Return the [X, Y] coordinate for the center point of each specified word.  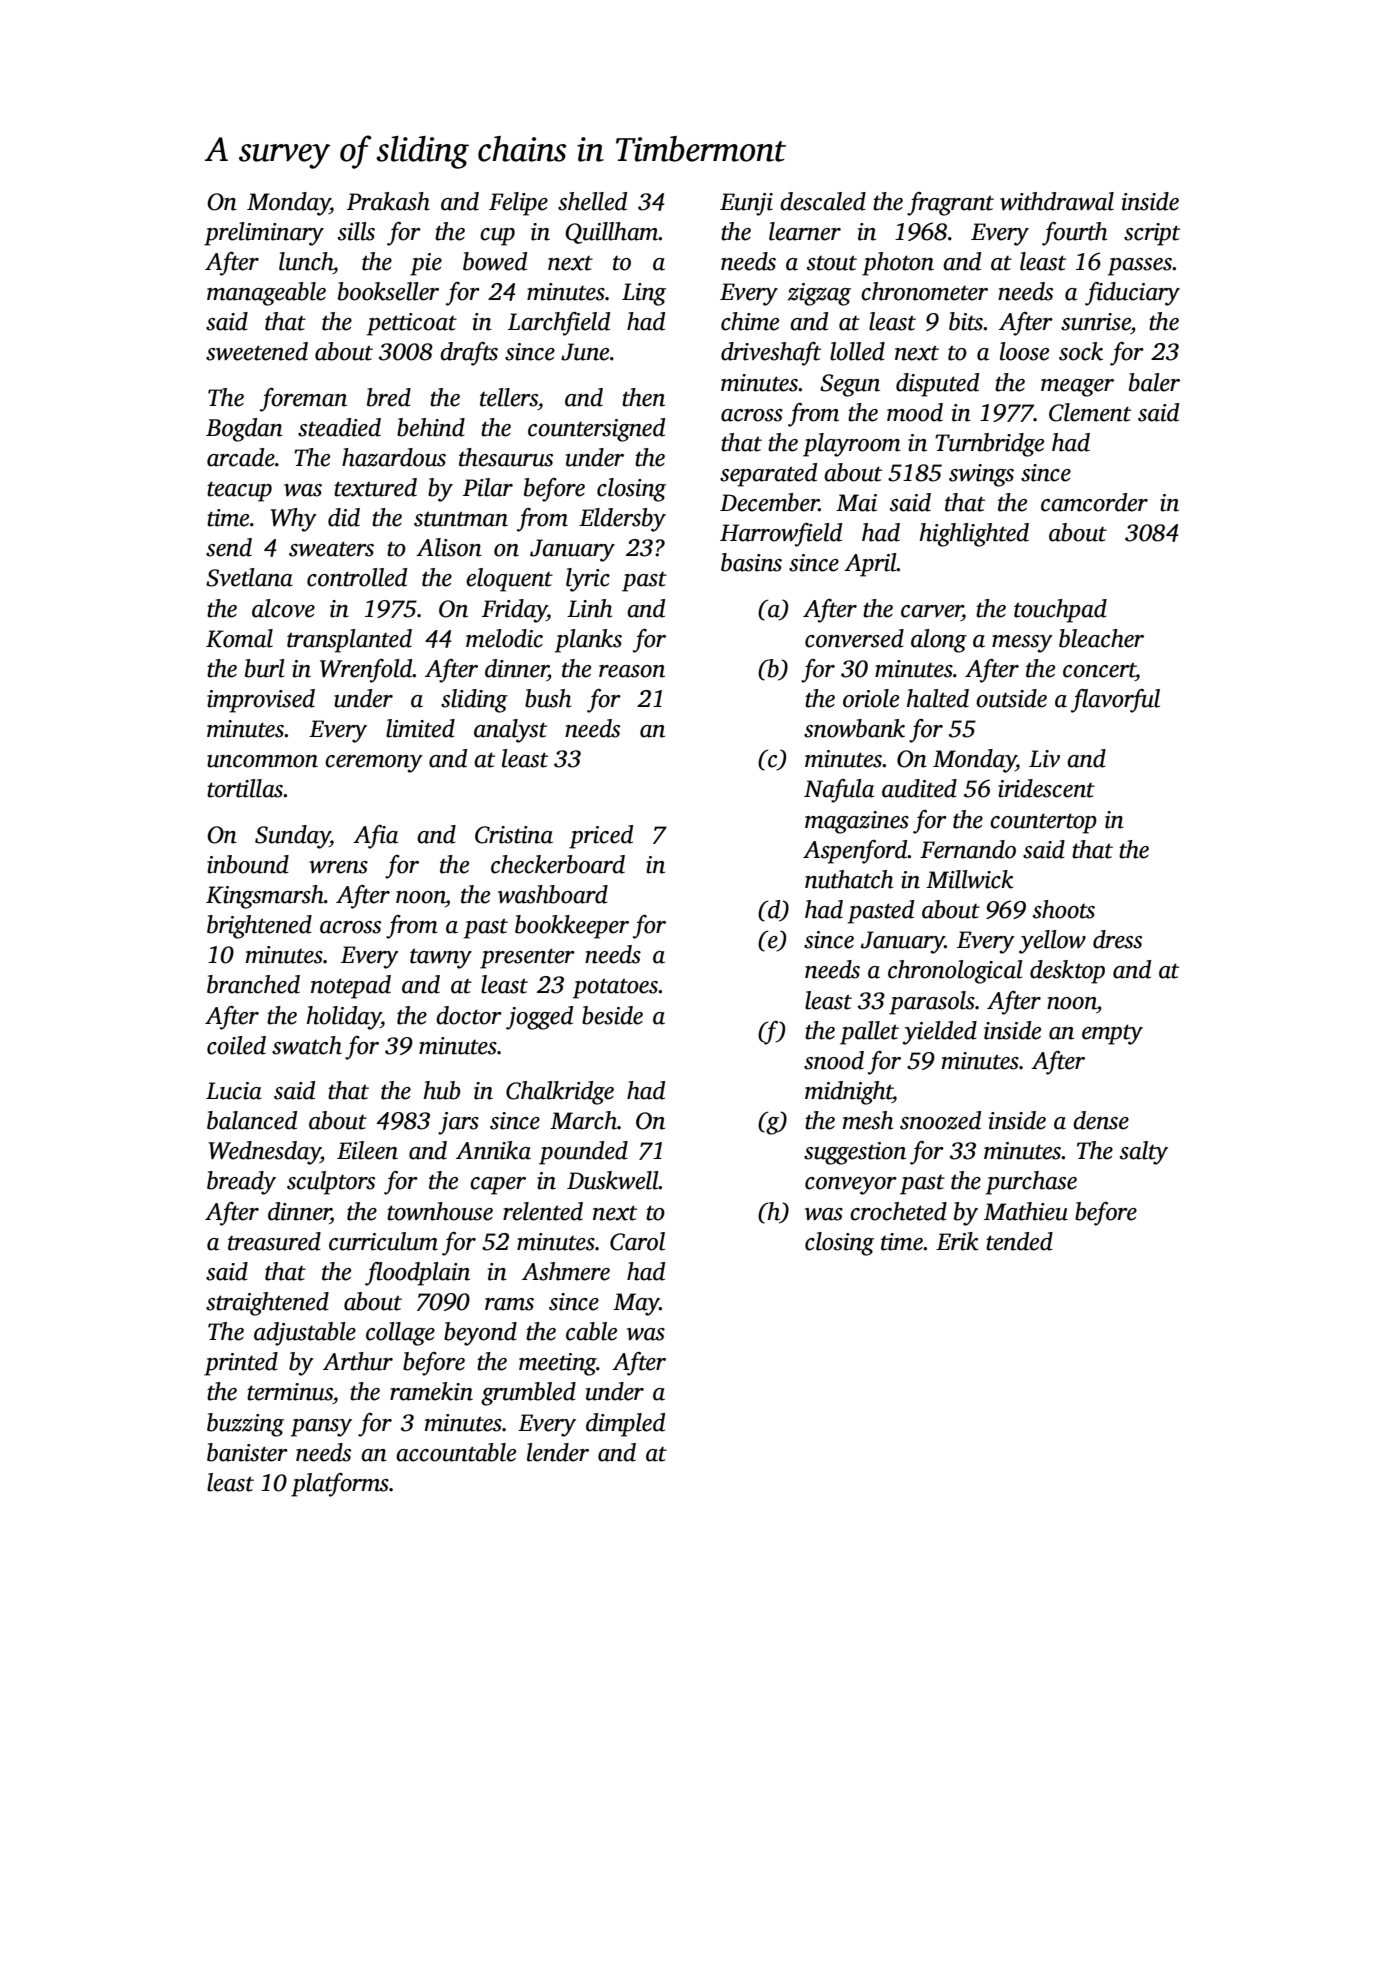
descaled [823, 201]
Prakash [388, 201]
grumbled [528, 1394]
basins [751, 562]
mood [915, 412]
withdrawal [1057, 201]
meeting [558, 1364]
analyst [510, 731]
